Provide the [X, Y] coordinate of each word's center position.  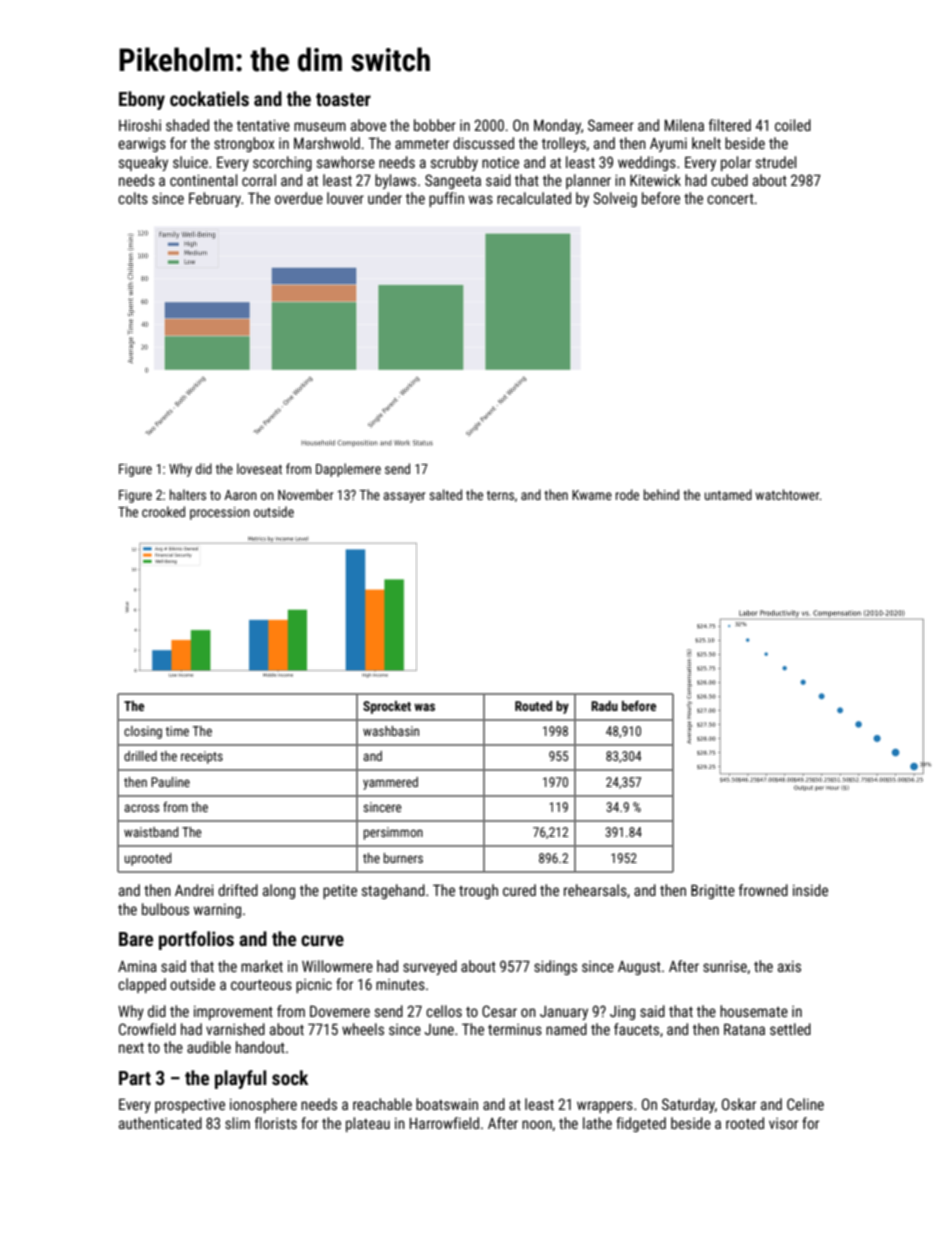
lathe [597, 1123]
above [368, 125]
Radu [604, 706]
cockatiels [209, 98]
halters [188, 494]
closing [143, 732]
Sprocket [387, 707]
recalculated [534, 198]
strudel [776, 162]
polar [736, 163]
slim [237, 1123]
